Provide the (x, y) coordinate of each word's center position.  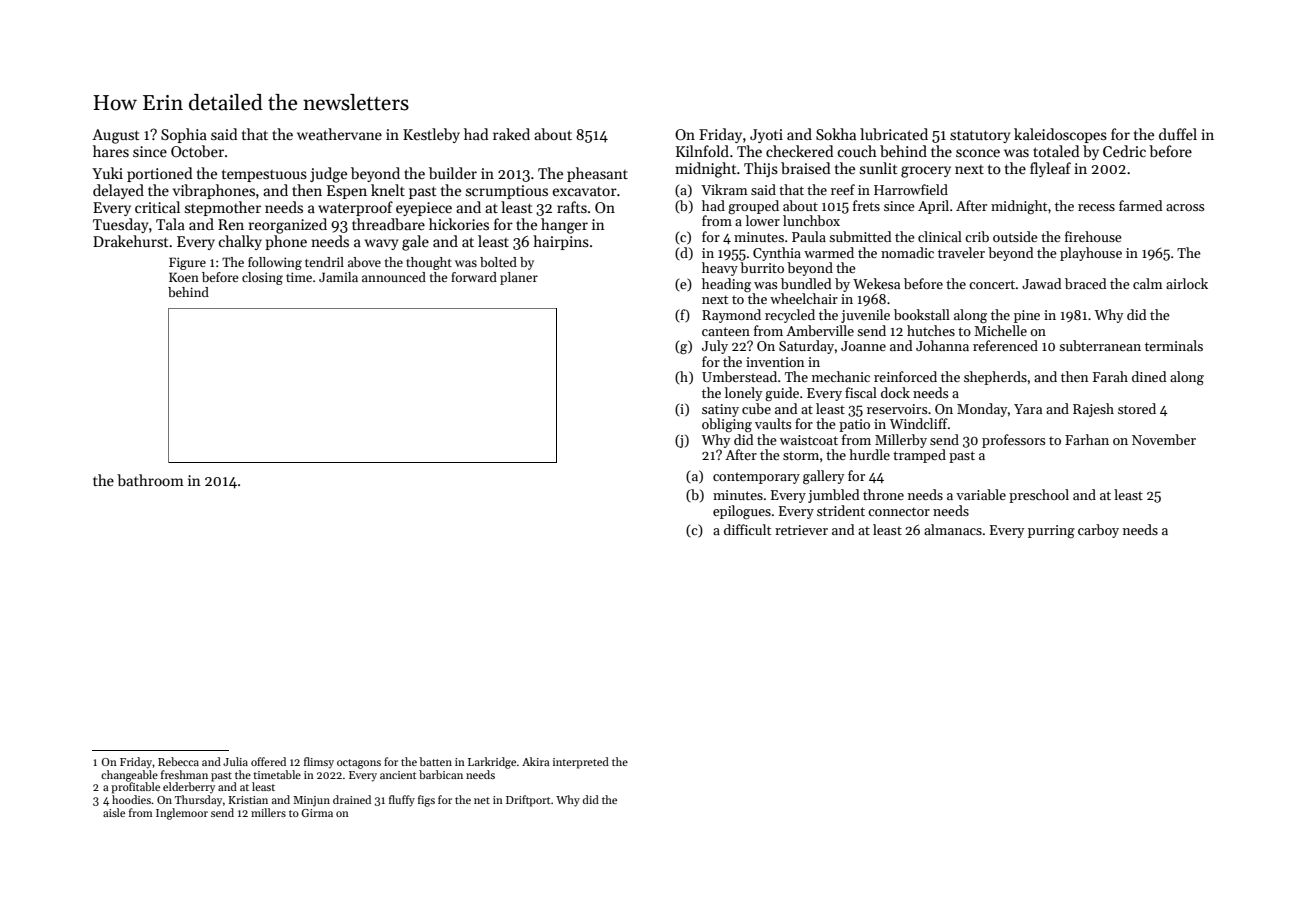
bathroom (150, 480)
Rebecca (178, 761)
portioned (160, 174)
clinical (940, 236)
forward (474, 277)
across (1185, 207)
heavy (720, 269)
